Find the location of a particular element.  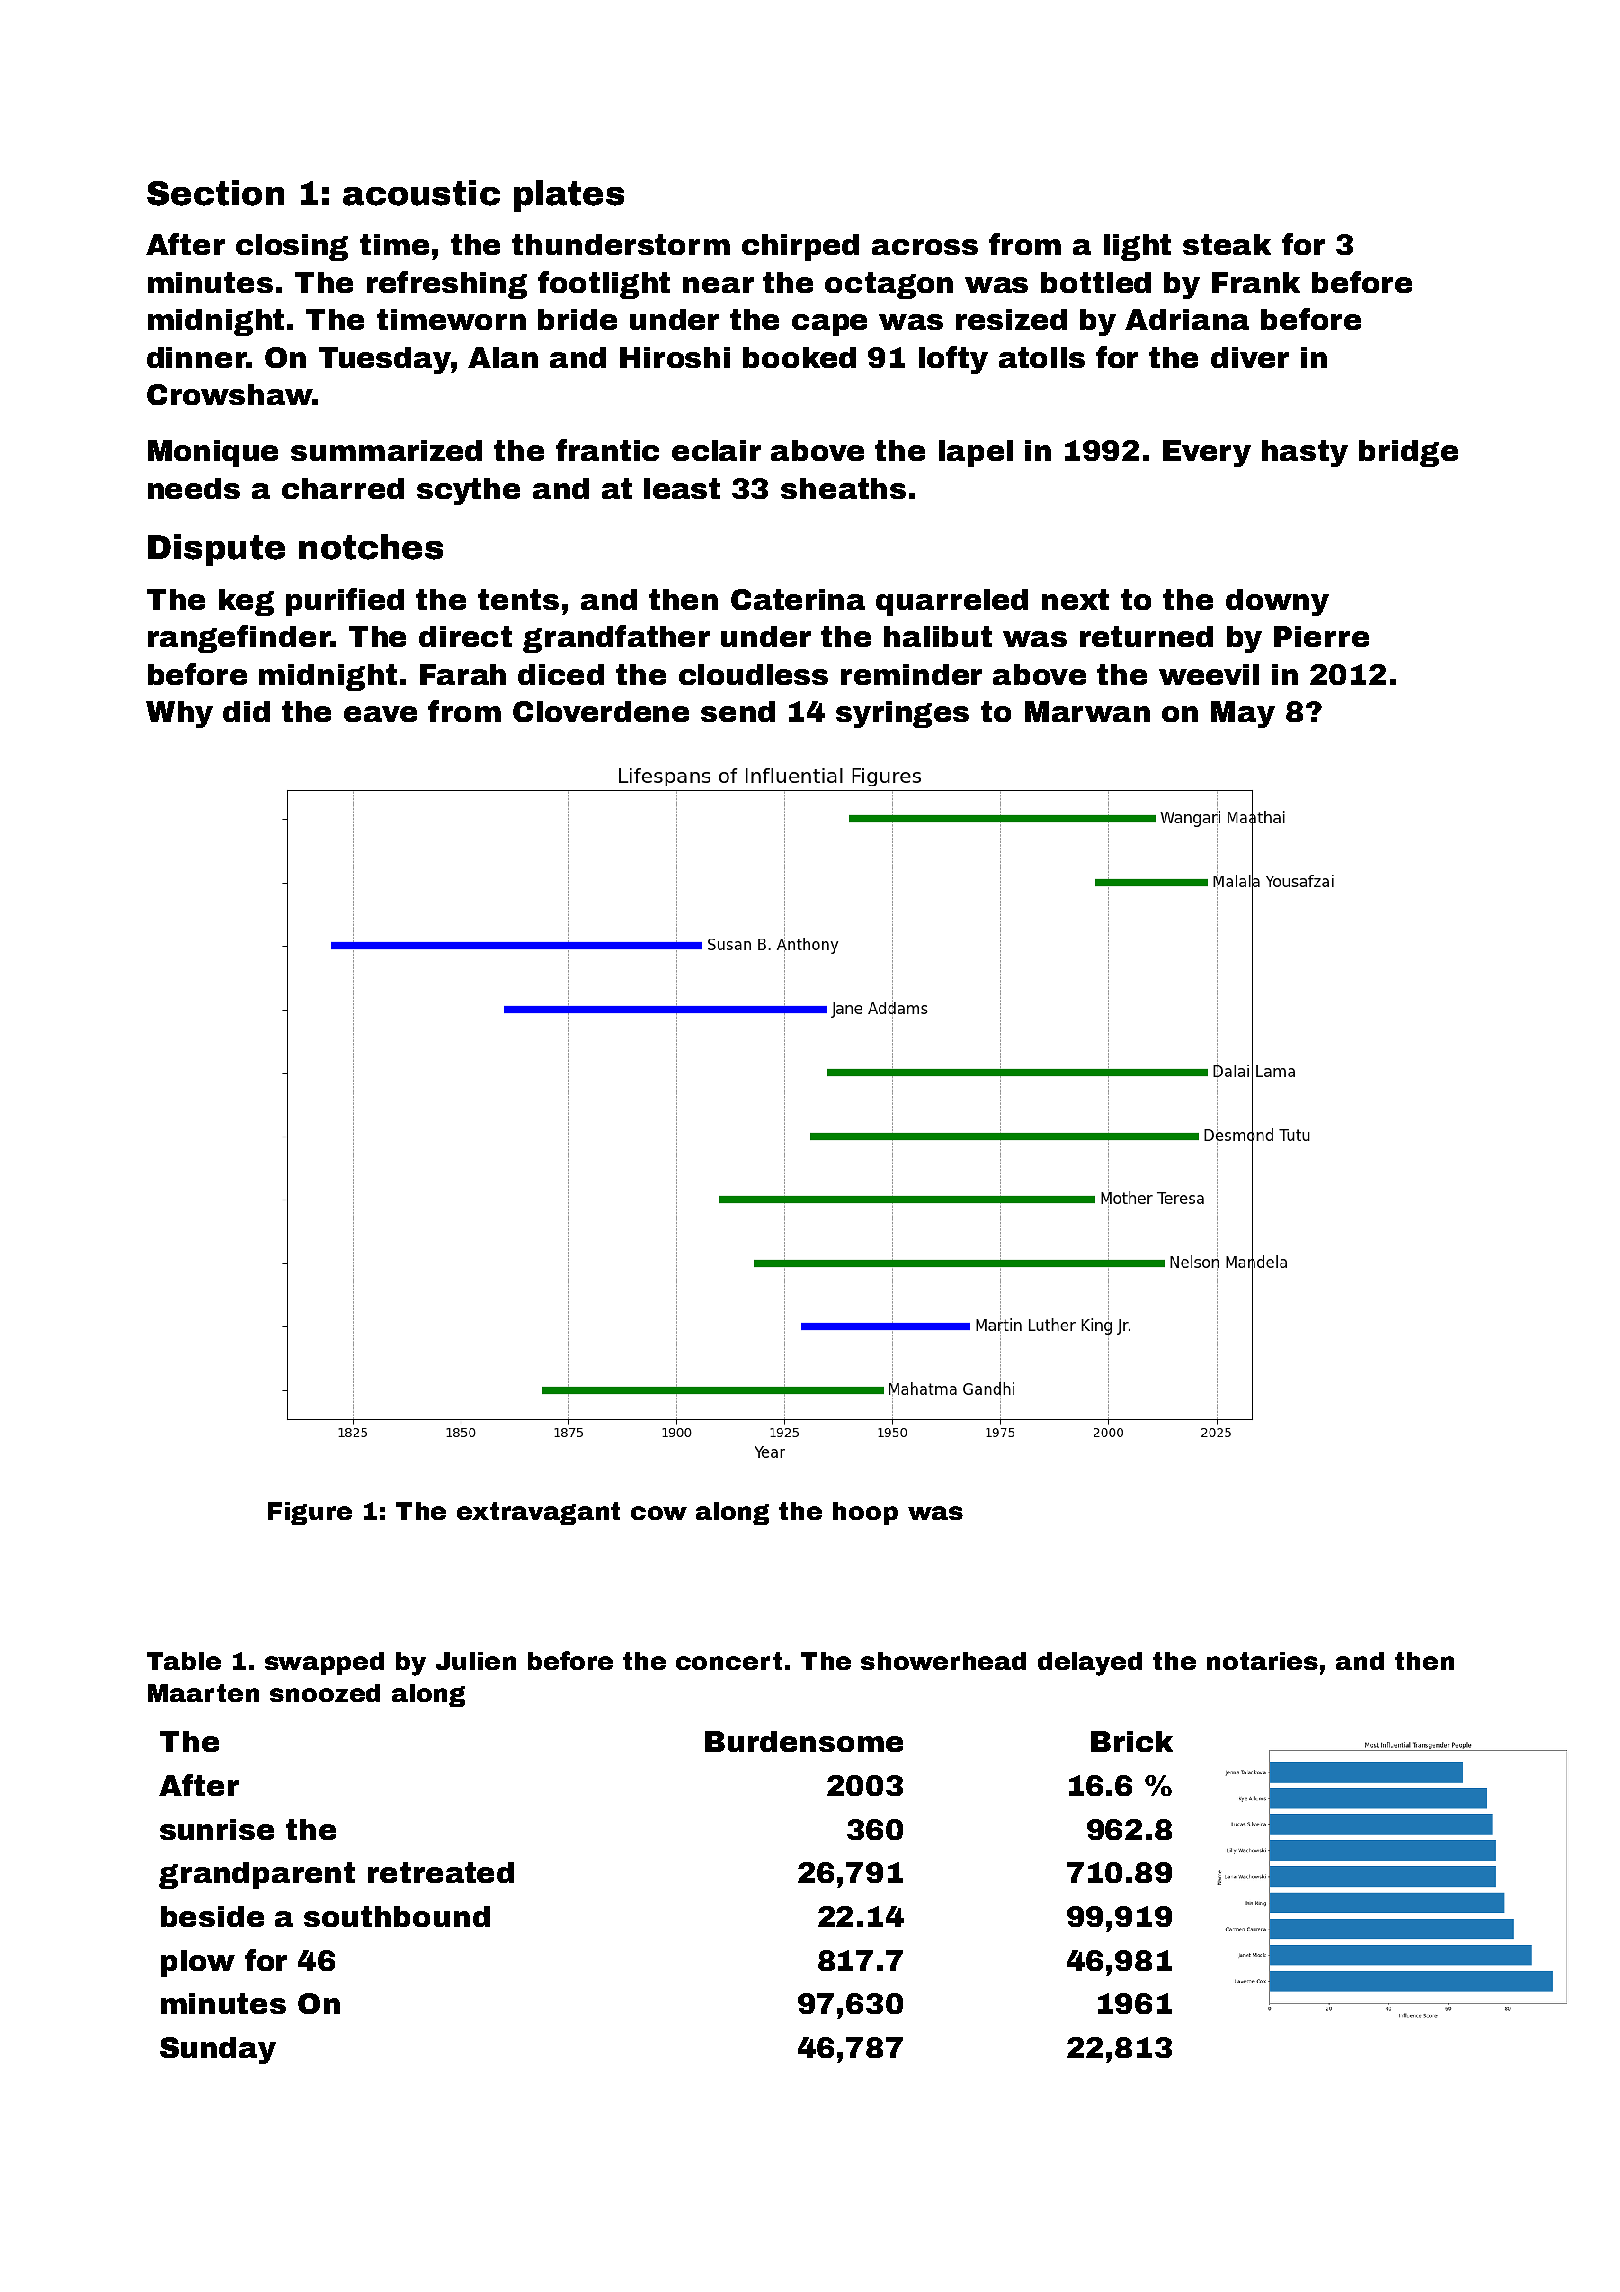

did is located at coordinates (246, 711).
